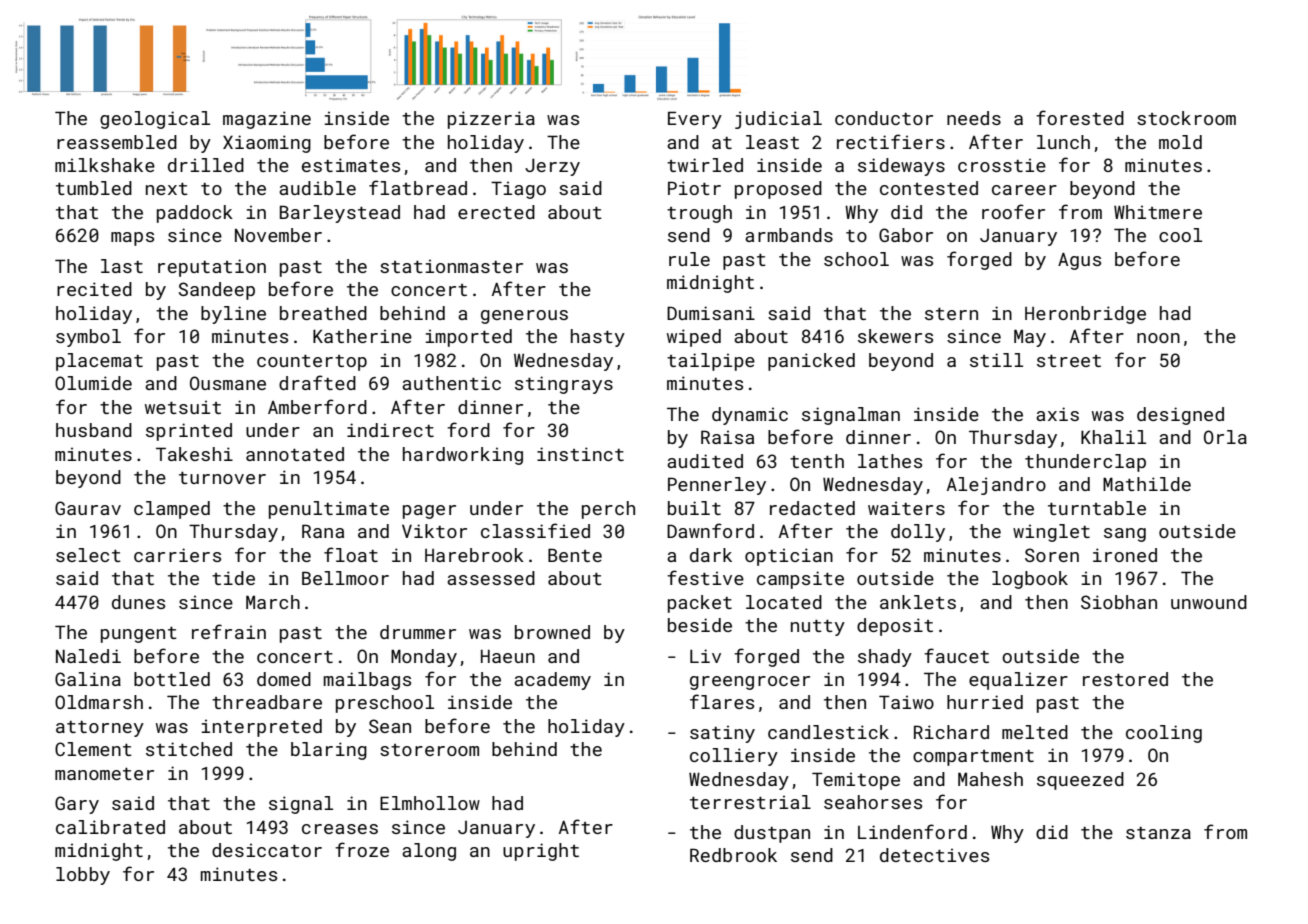 Image resolution: width=1308 pixels, height=924 pixels. What do you see at coordinates (1085, 315) in the document?
I see `Heronbridge` at bounding box center [1085, 315].
